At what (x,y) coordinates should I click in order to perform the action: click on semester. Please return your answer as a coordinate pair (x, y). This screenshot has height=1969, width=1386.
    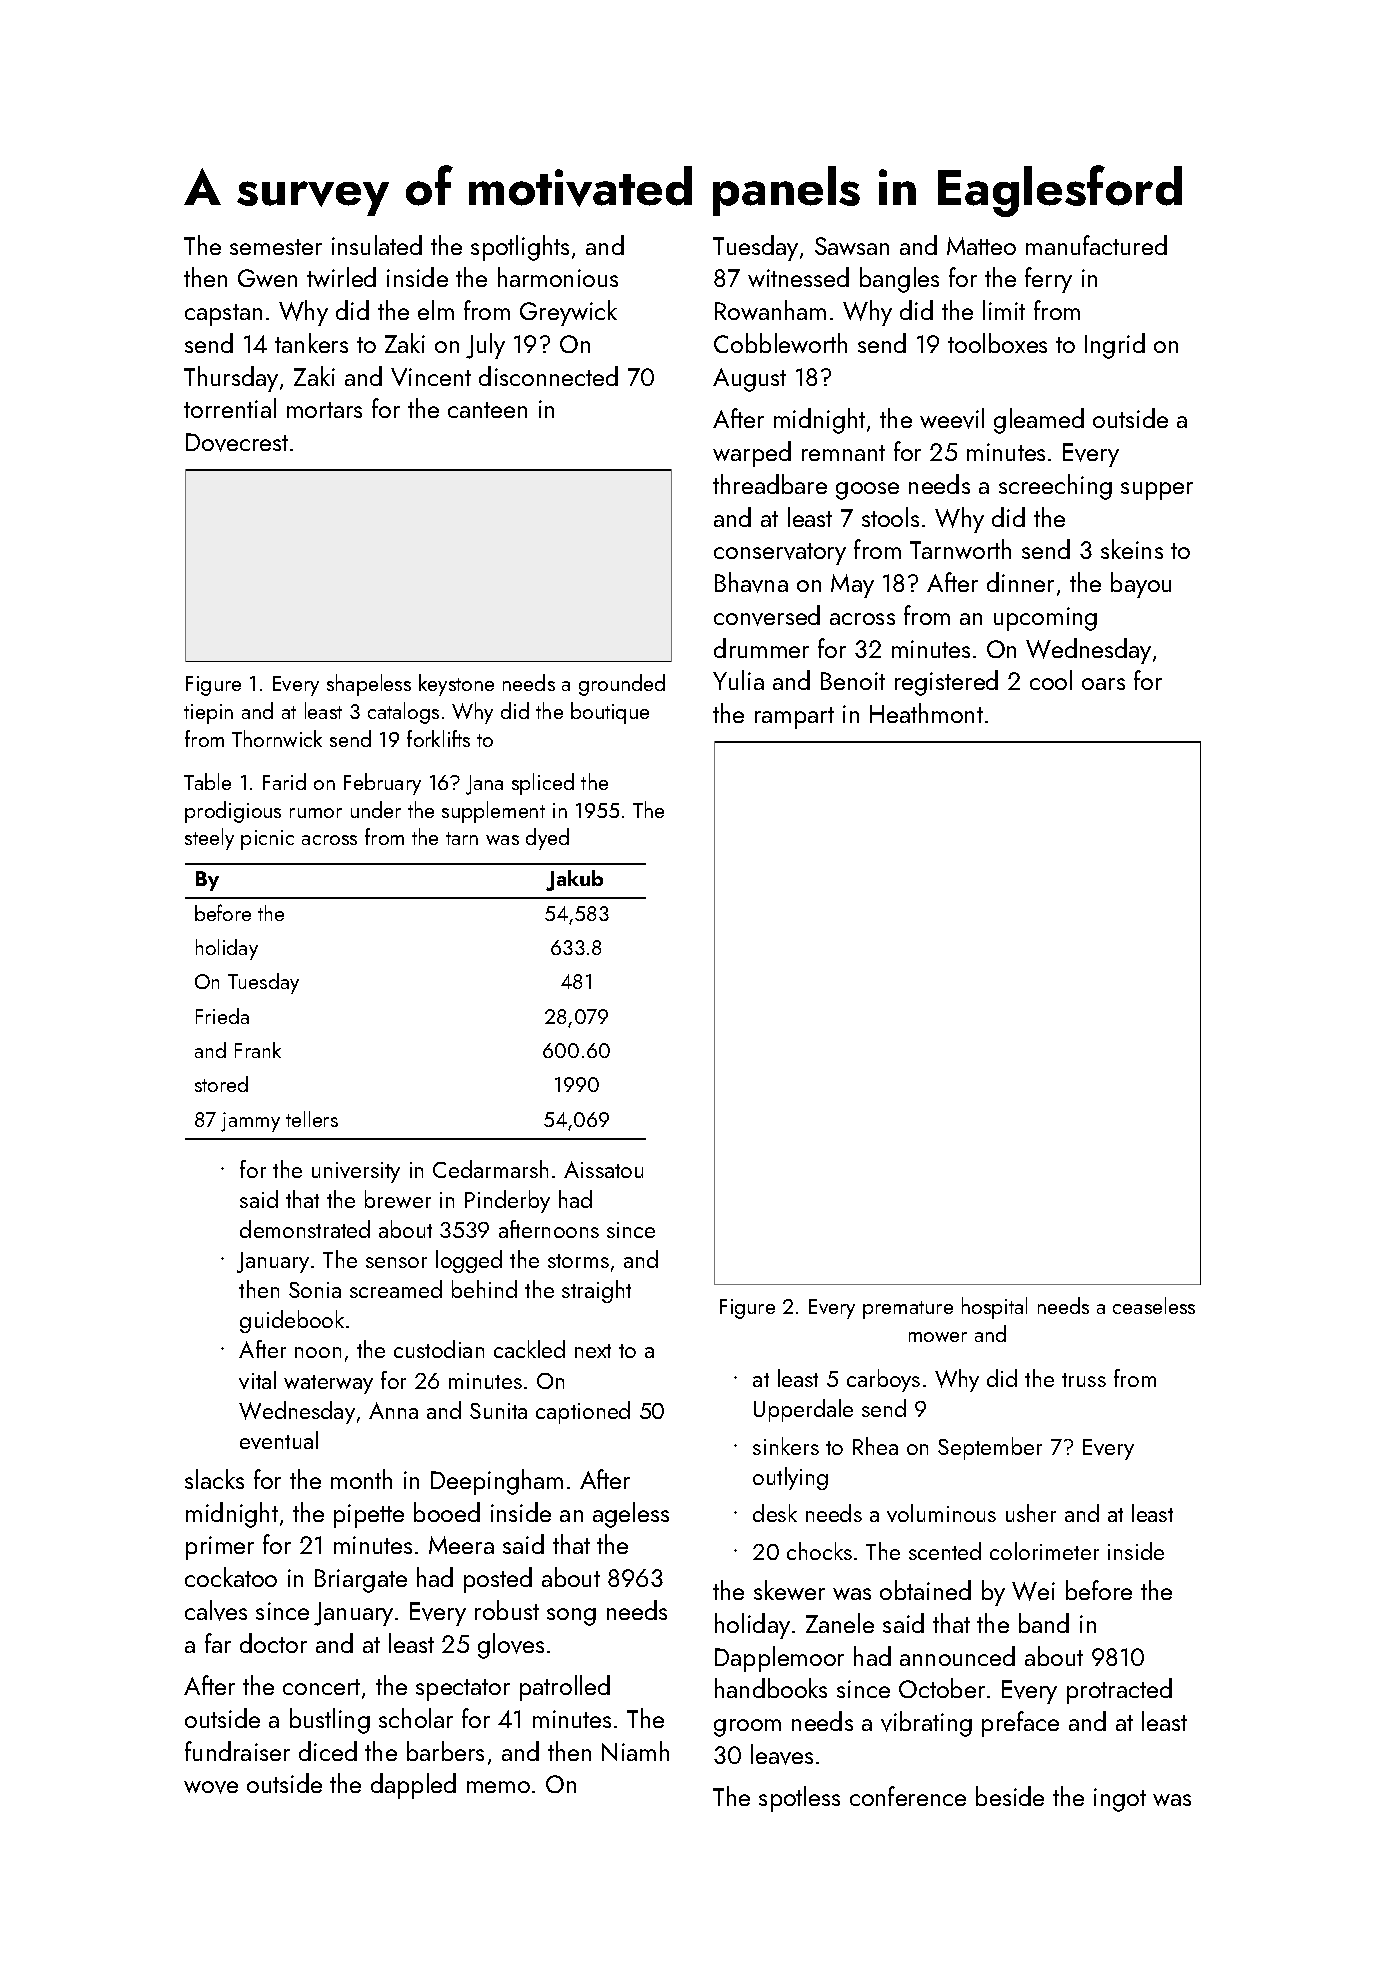
    Looking at the image, I should click on (276, 247).
